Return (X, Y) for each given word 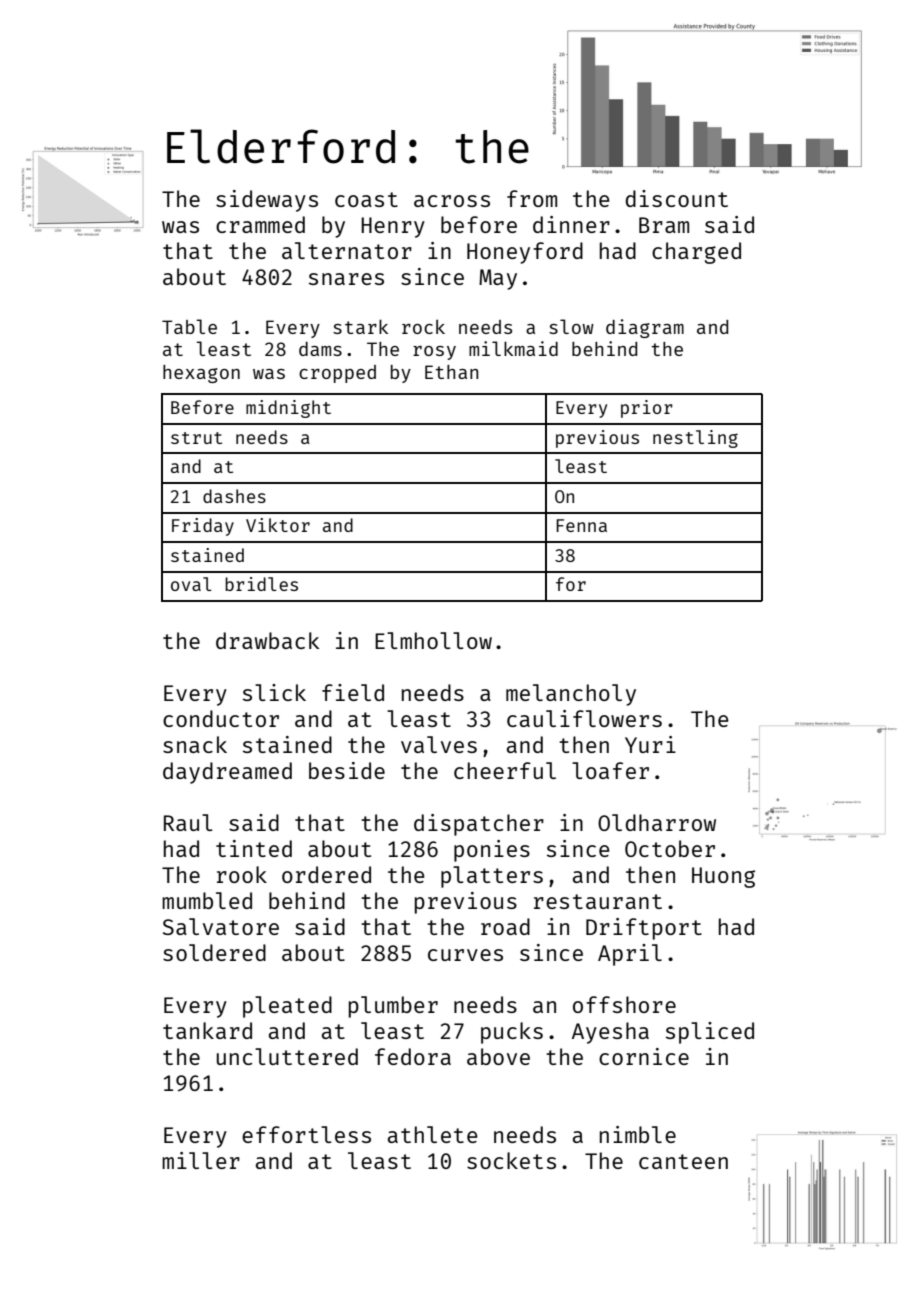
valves (439, 744)
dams (320, 349)
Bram (664, 225)
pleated (287, 1007)
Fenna (581, 525)
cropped (337, 374)
